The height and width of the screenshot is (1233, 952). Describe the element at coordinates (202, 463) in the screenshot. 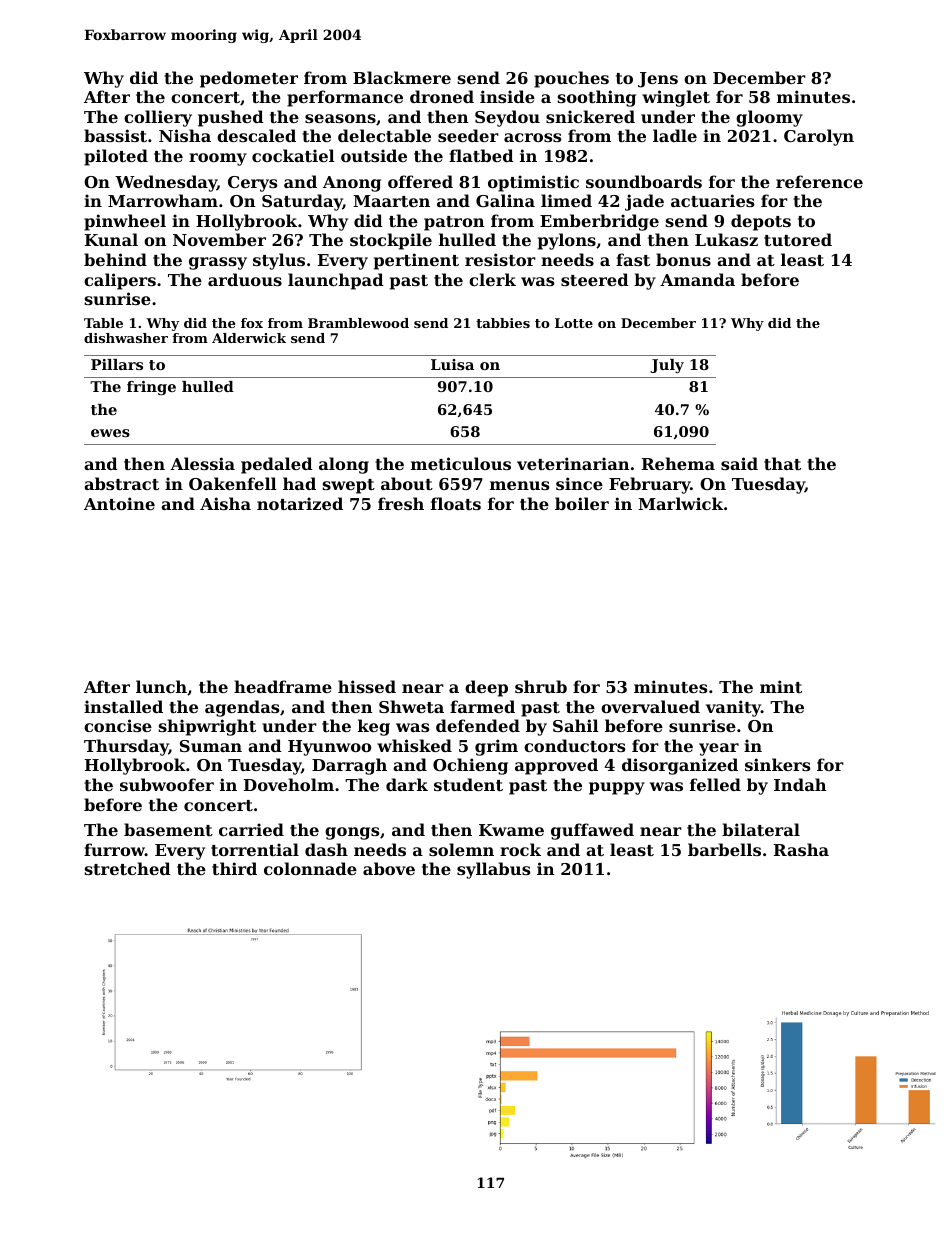

I see `Alessia` at that location.
